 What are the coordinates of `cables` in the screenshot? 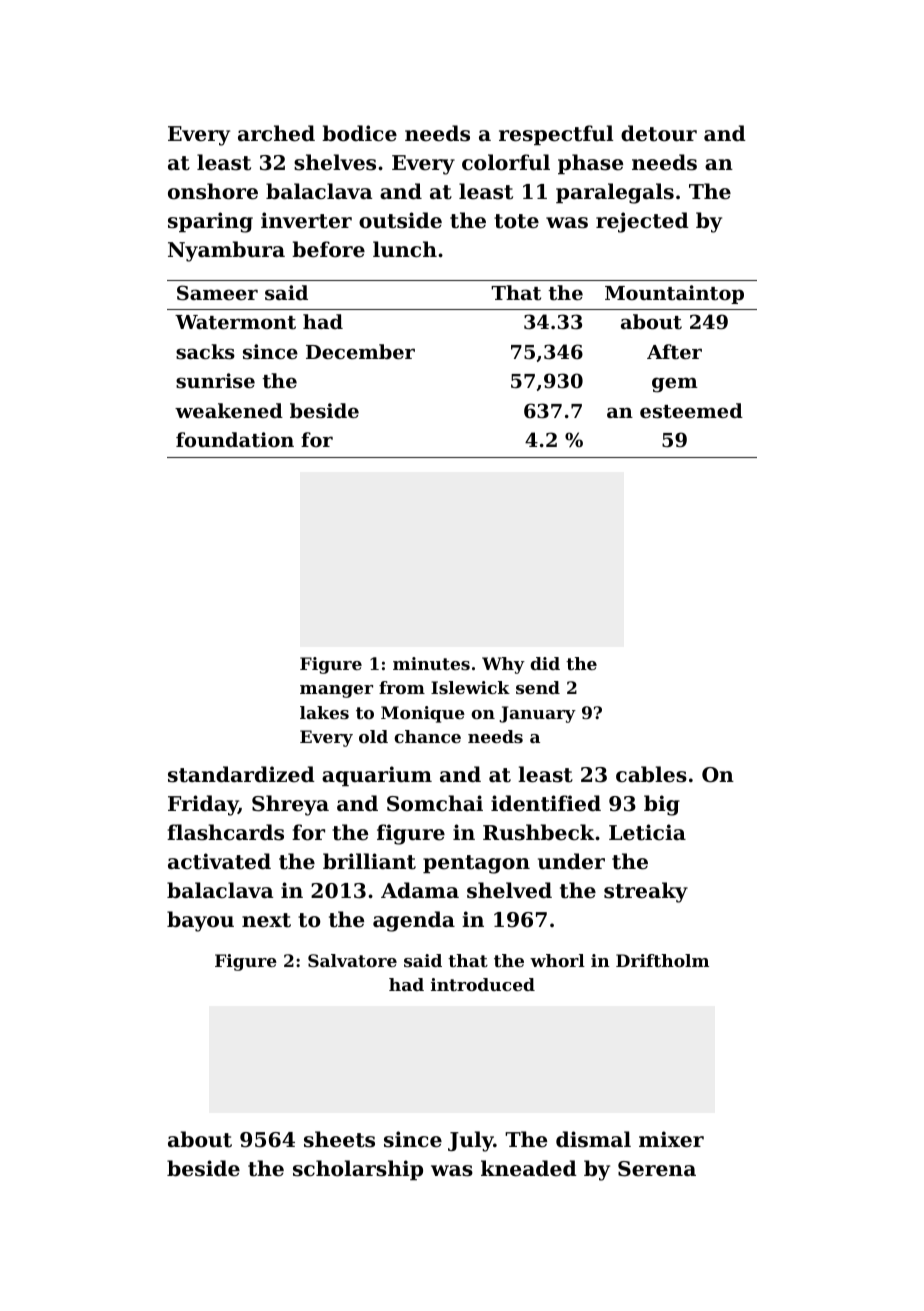 It's located at (651, 774).
